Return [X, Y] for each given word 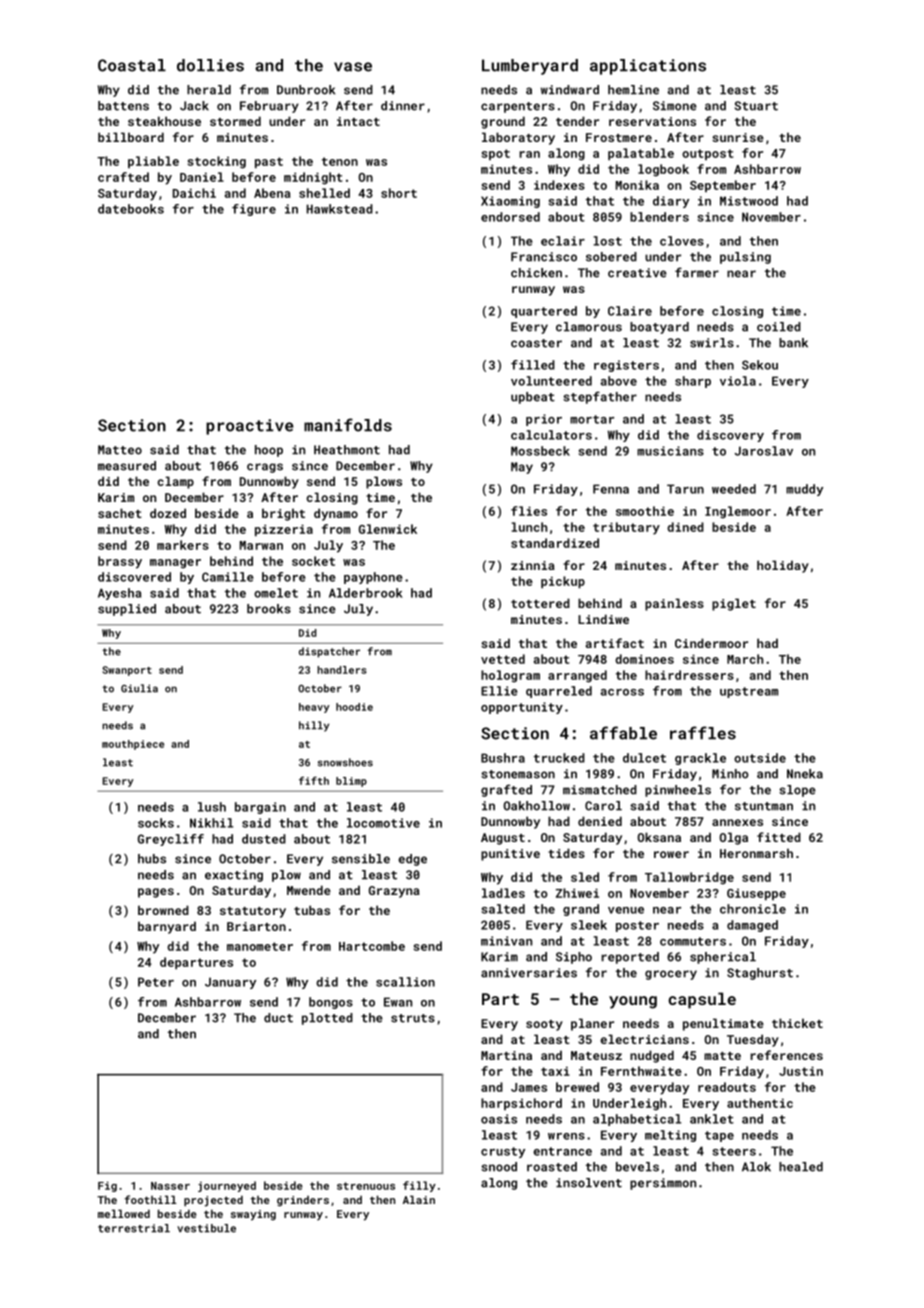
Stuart [756, 106]
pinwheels [678, 791]
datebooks [131, 209]
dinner [403, 106]
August [503, 839]
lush [212, 807]
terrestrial [134, 1228]
